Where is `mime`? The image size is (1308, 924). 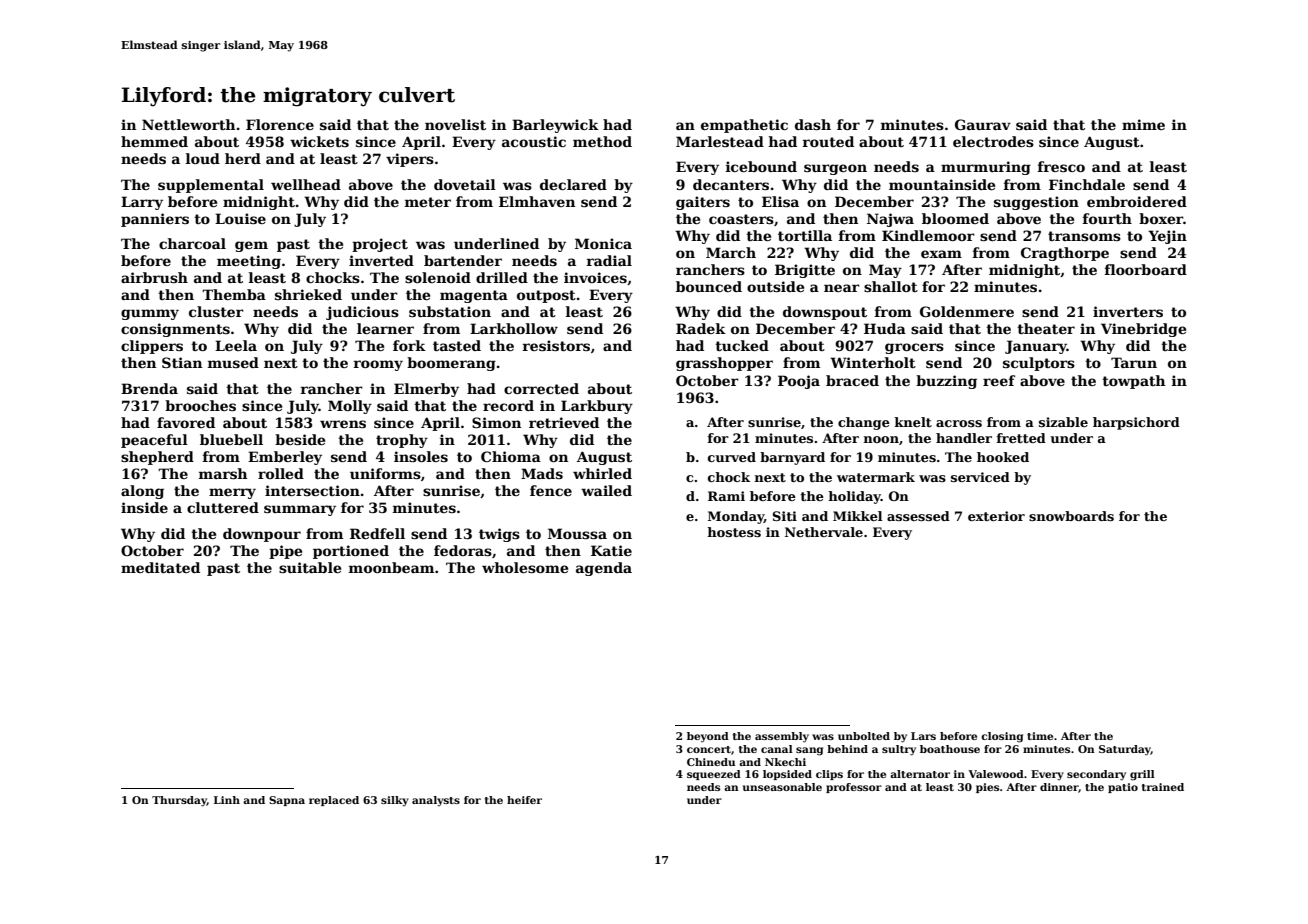 mime is located at coordinates (1143, 124).
